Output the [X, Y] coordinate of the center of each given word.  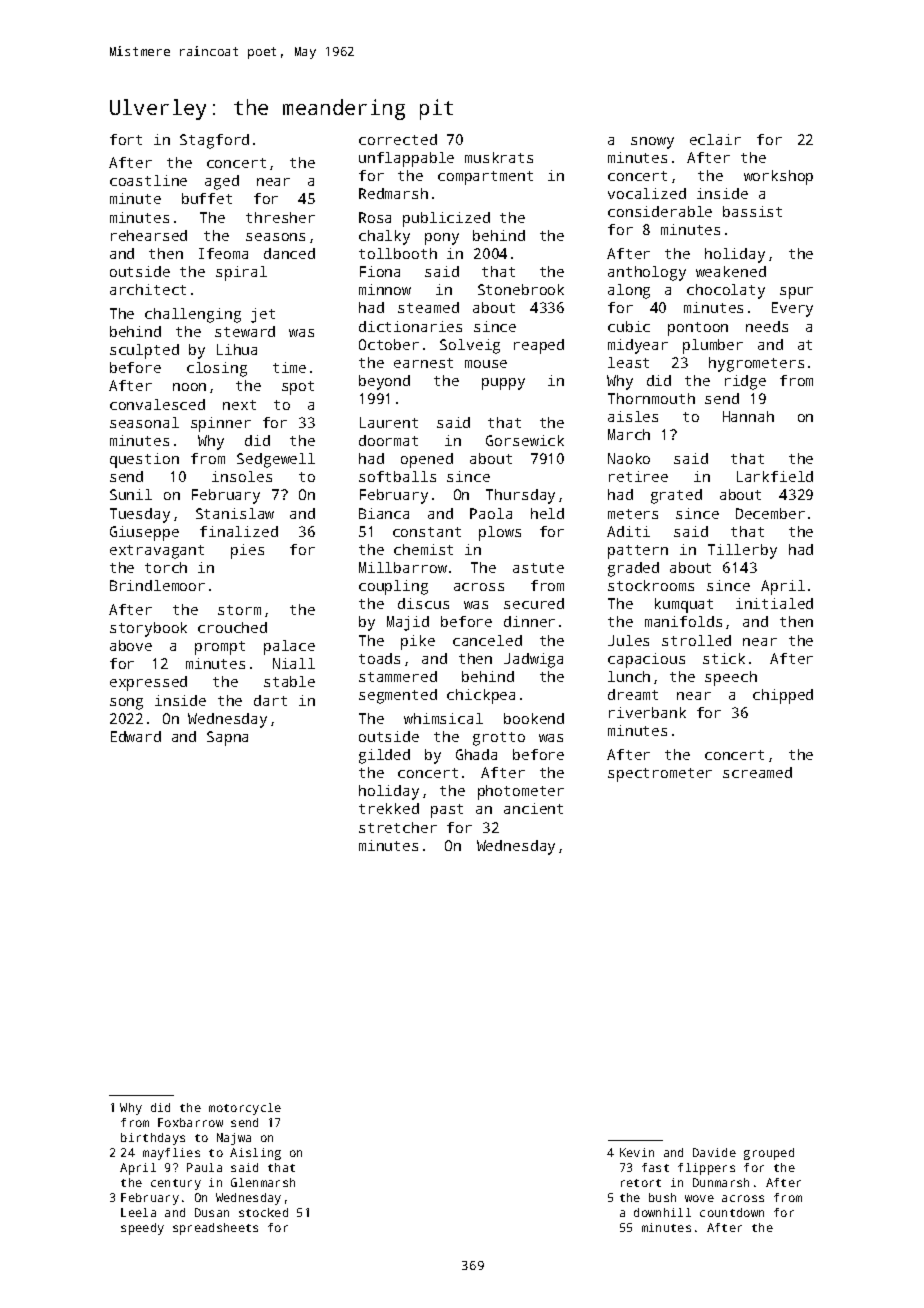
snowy [652, 143]
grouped [769, 1154]
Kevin [637, 1152]
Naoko [629, 458]
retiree [638, 476]
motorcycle [245, 1109]
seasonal [144, 422]
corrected [398, 139]
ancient [533, 808]
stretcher [398, 827]
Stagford [214, 141]
